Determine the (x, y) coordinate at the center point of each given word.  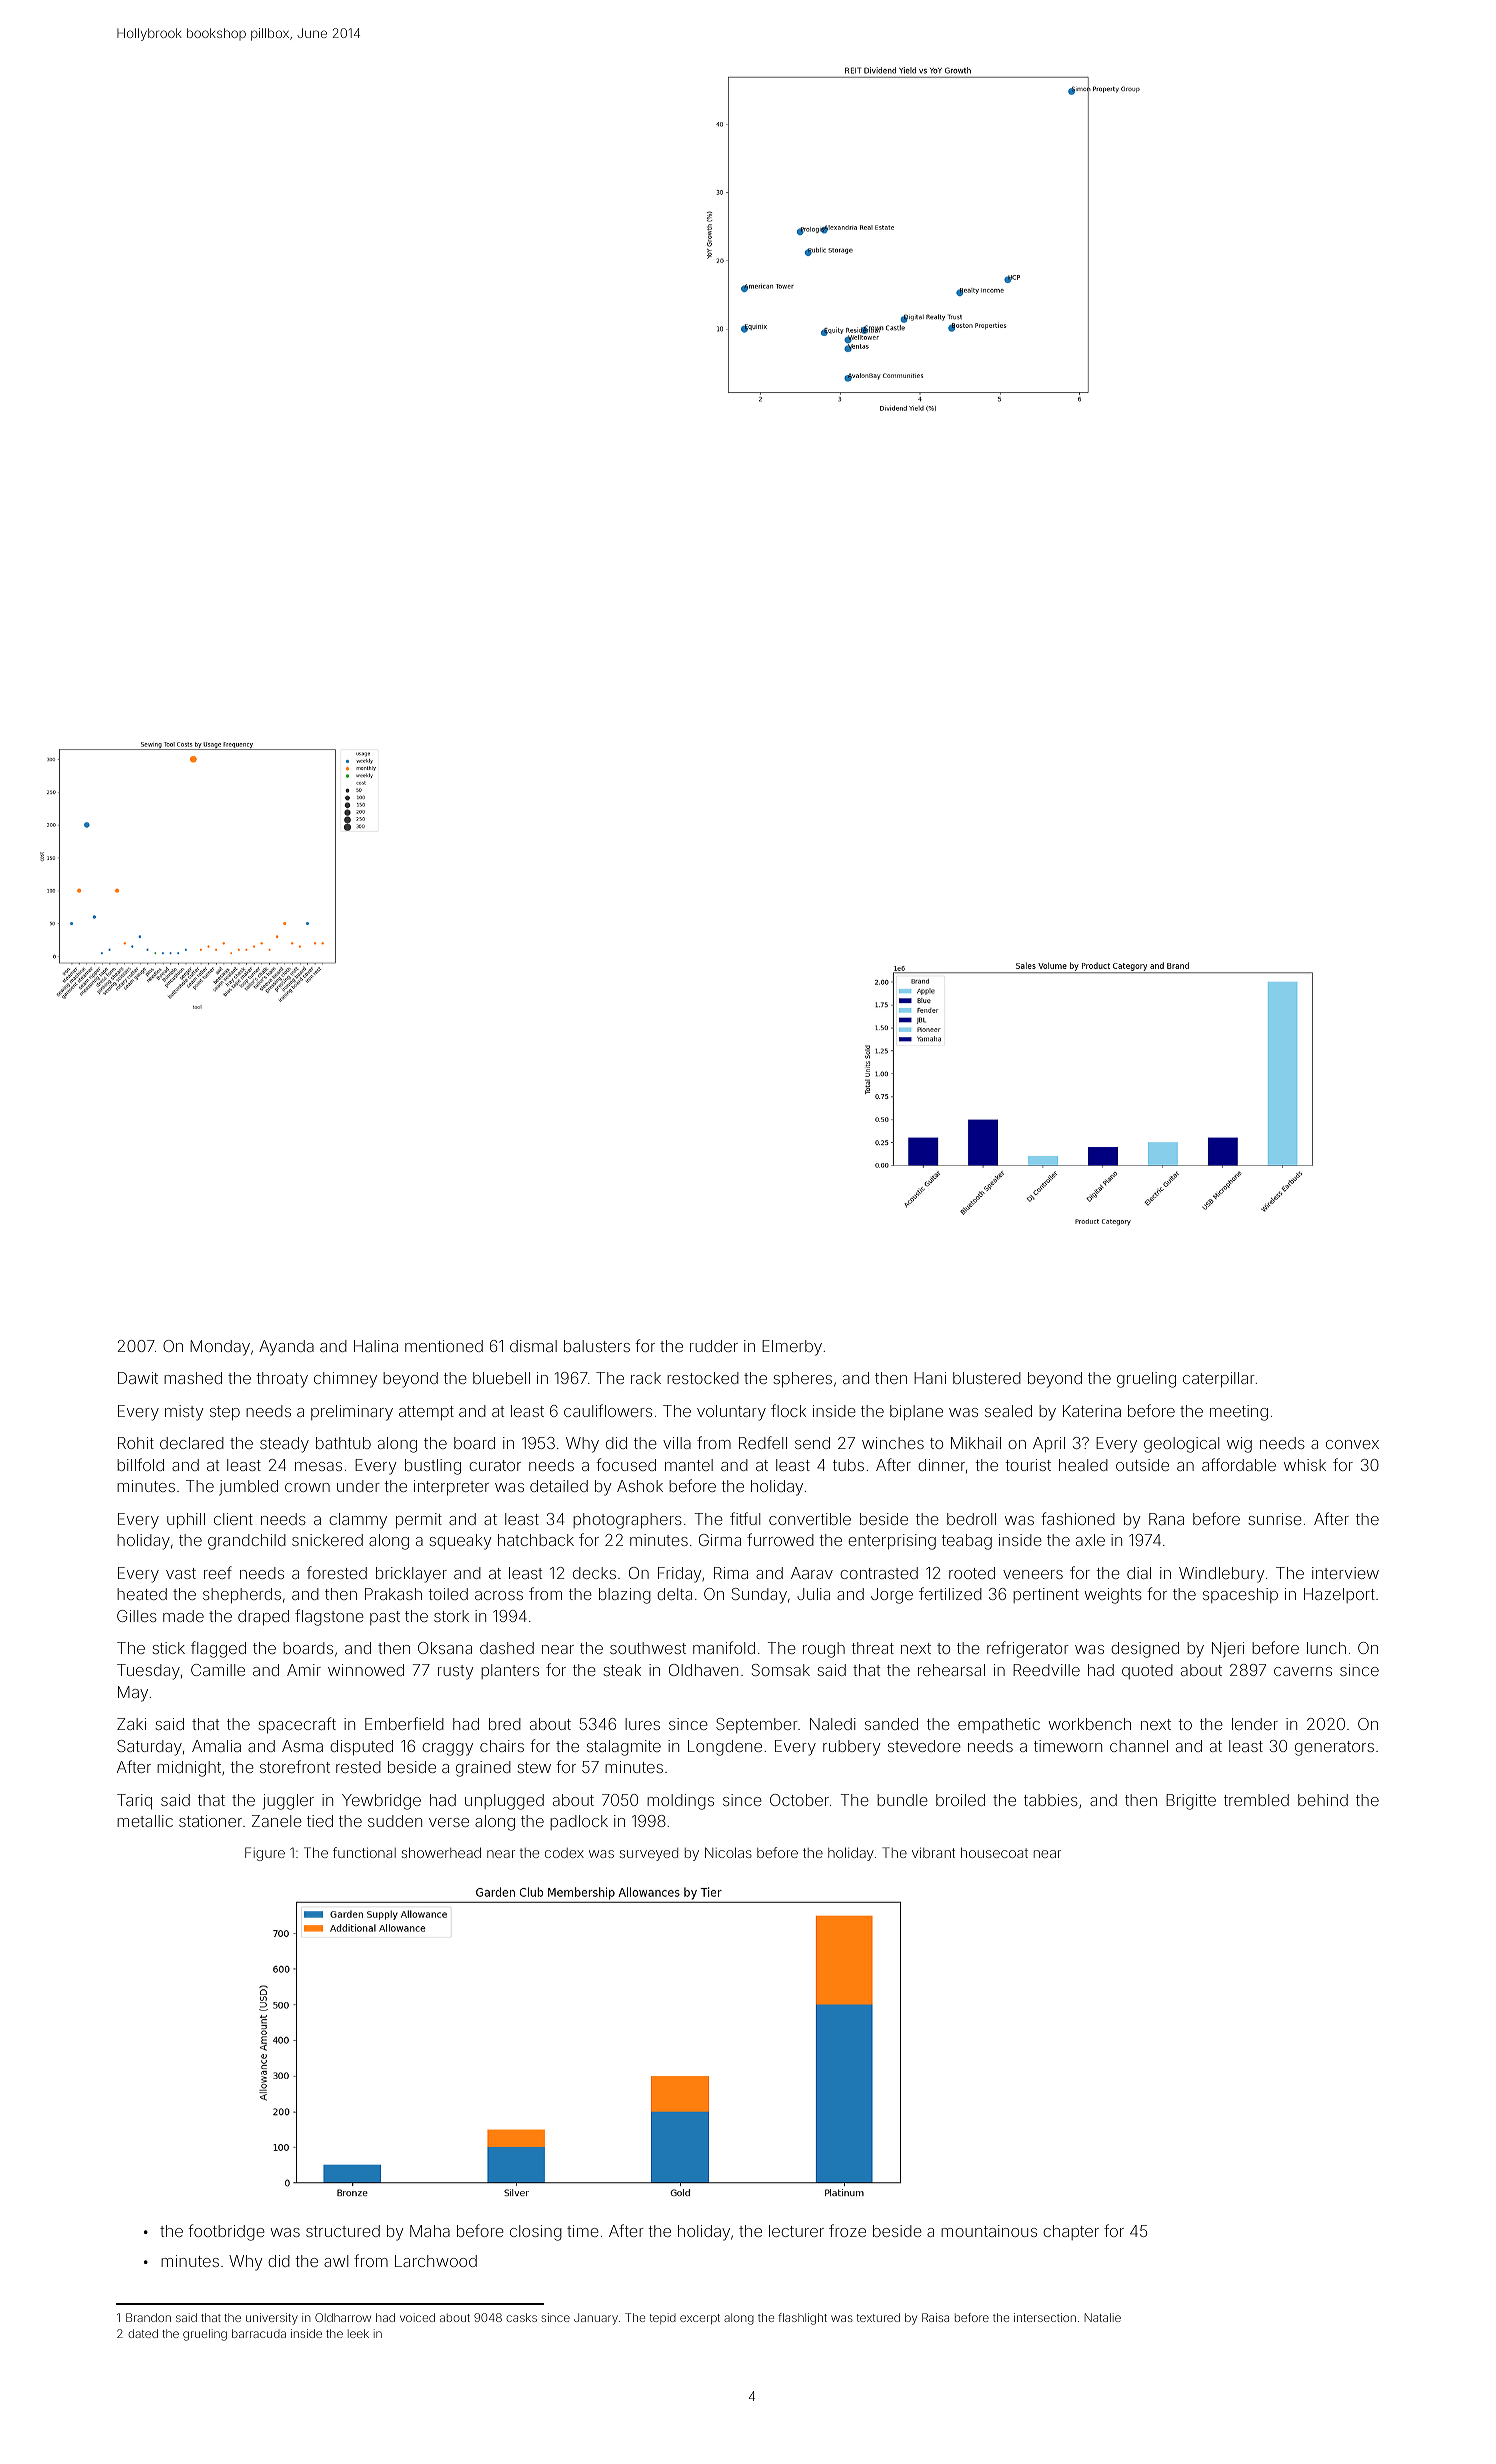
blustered (987, 1378)
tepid (663, 2318)
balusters (597, 1346)
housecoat (994, 1852)
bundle (902, 1800)
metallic (145, 1821)
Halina (376, 1346)
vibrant (933, 1852)
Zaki (131, 1724)
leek (358, 2333)
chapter (1071, 2232)
